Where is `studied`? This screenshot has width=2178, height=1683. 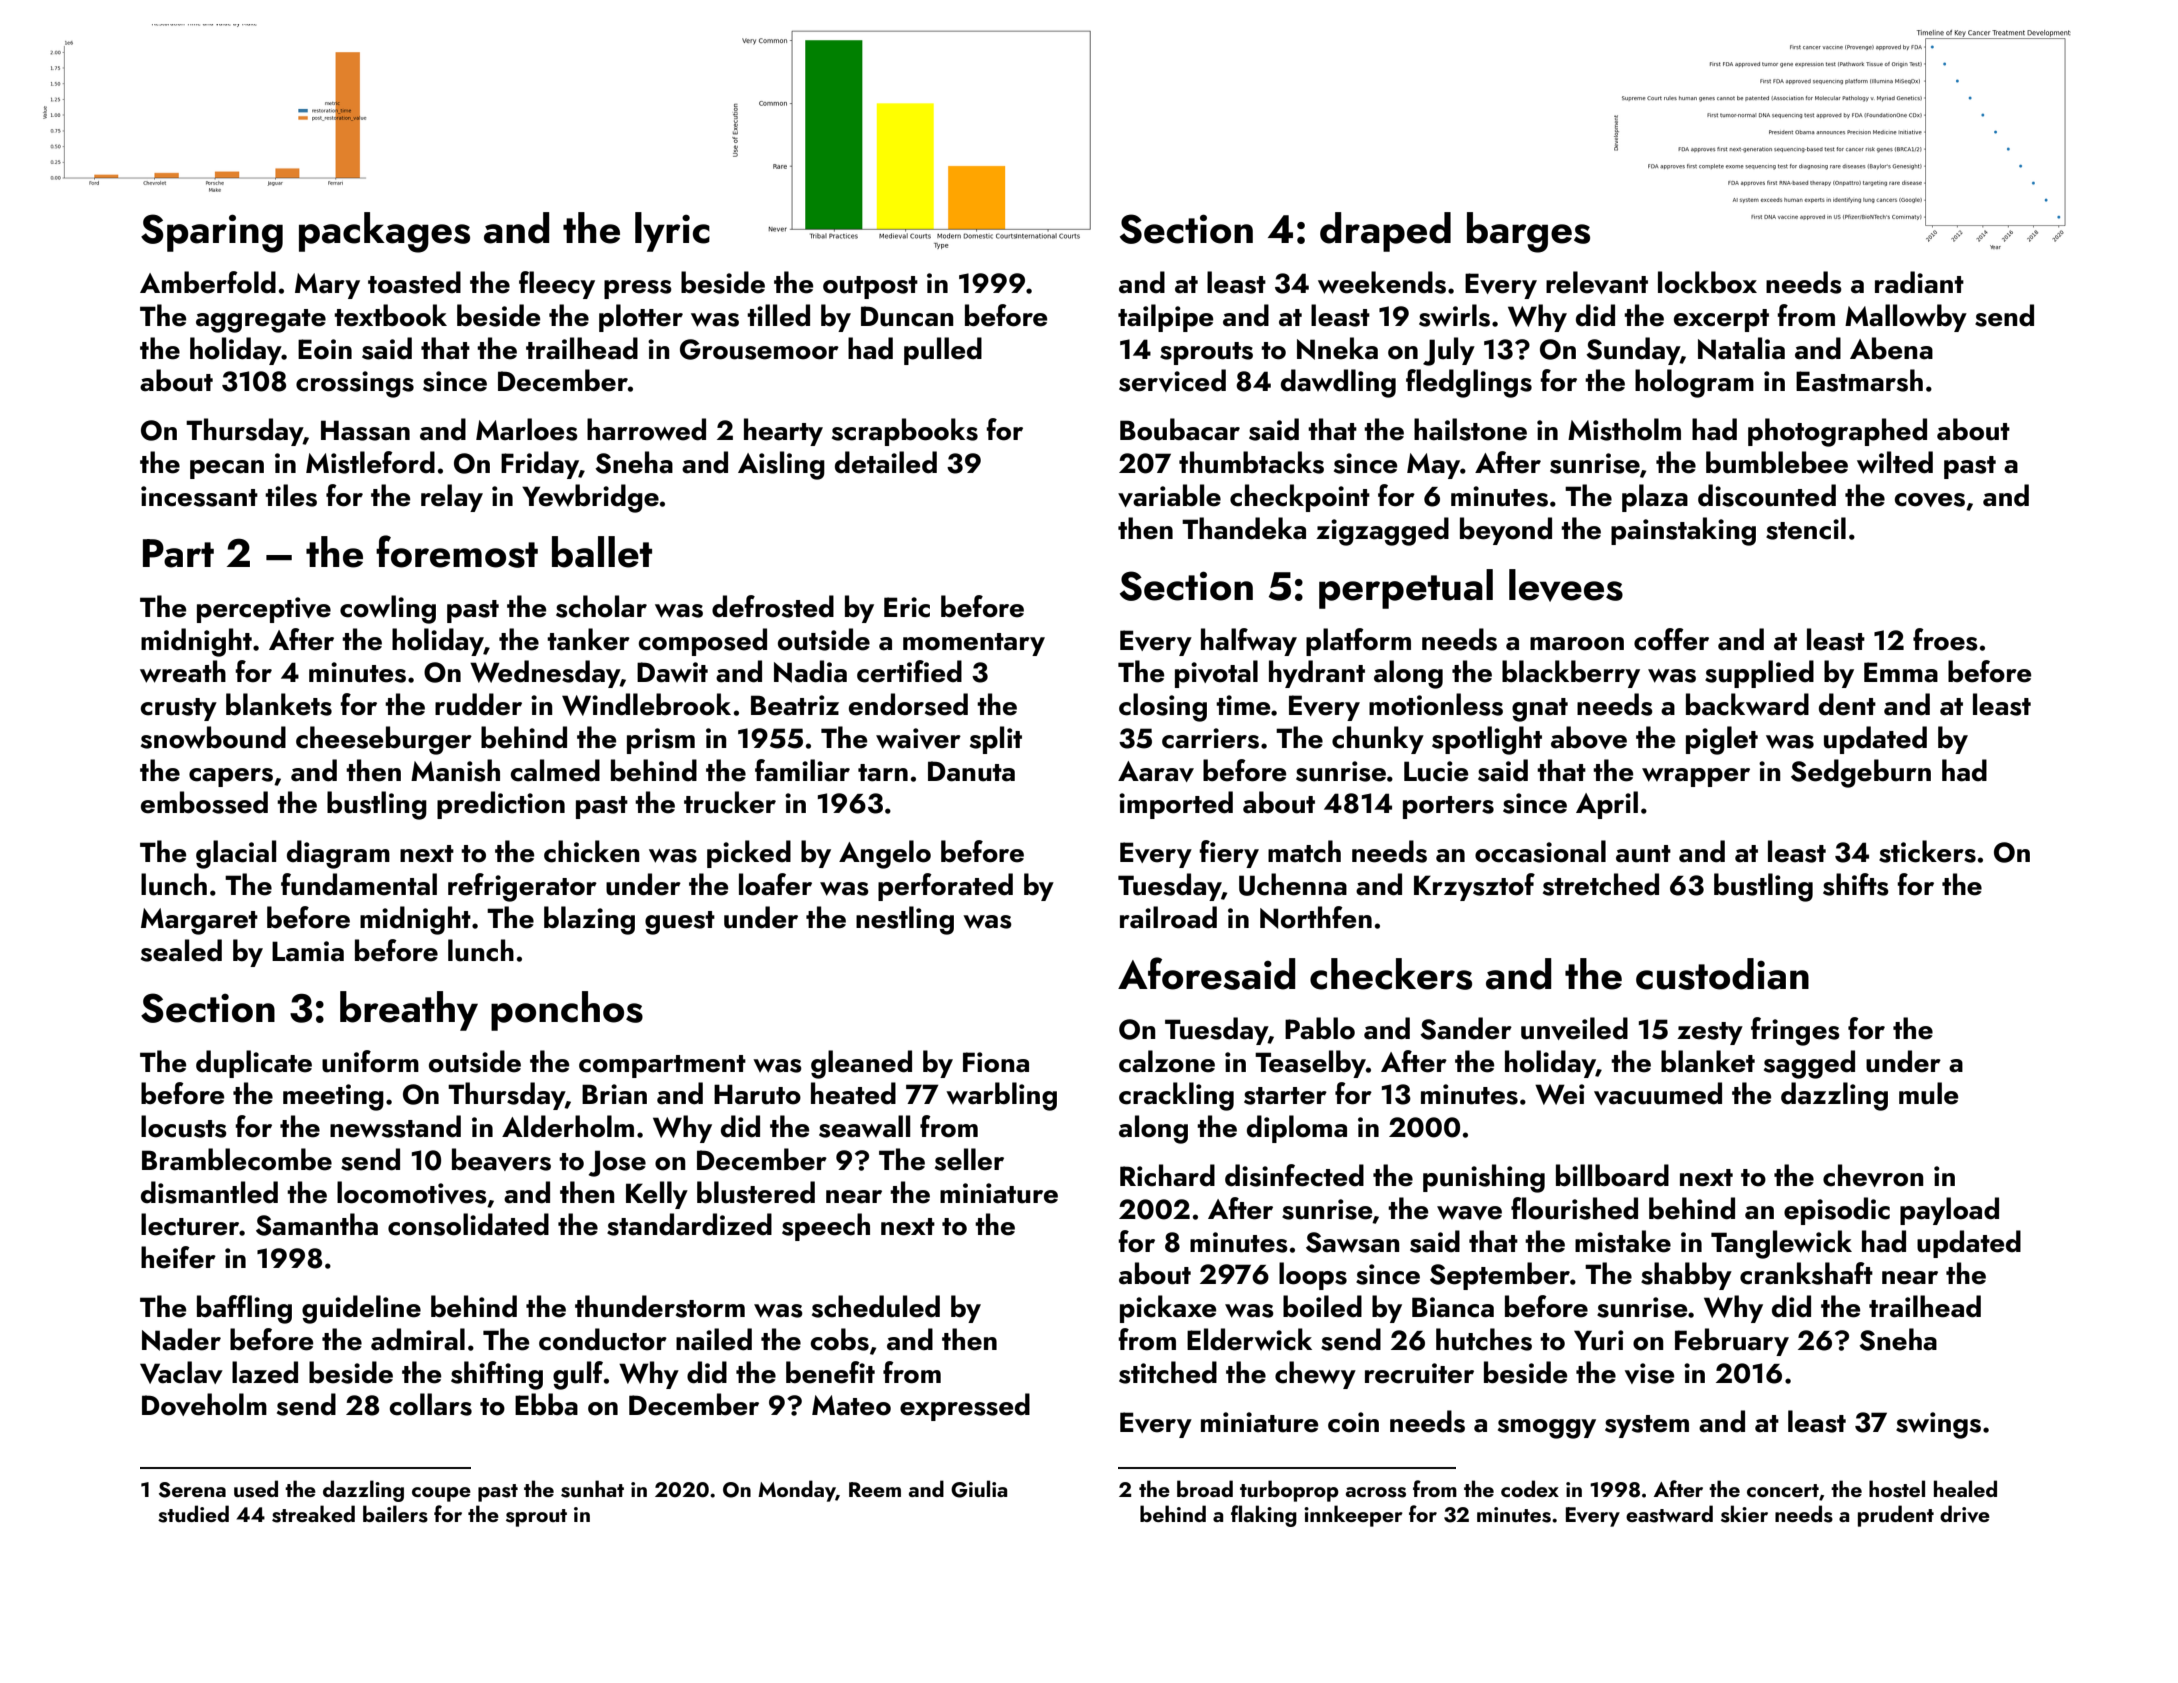 studied is located at coordinates (193, 1514).
